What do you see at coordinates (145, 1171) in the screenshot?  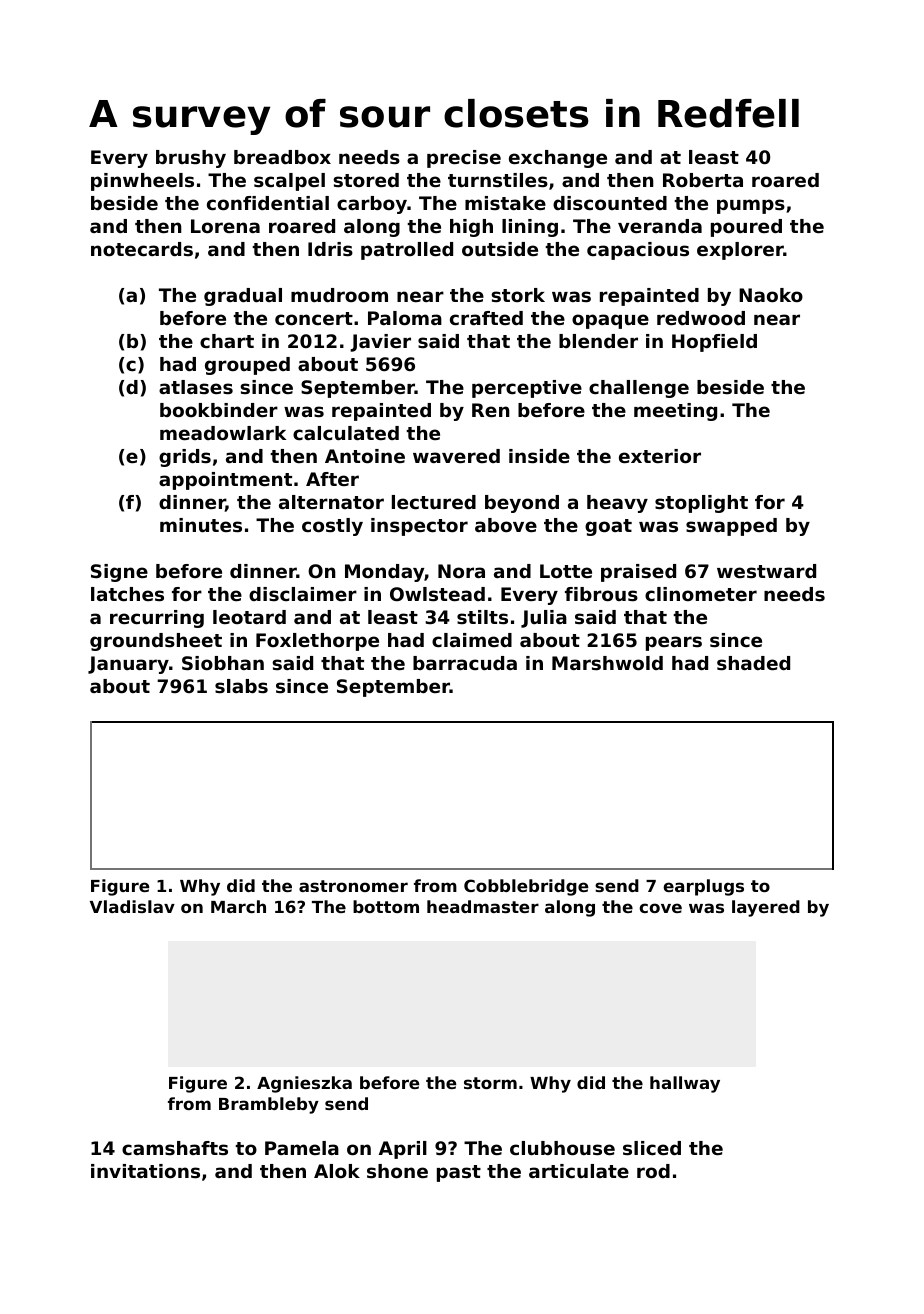 I see `invitations` at bounding box center [145, 1171].
